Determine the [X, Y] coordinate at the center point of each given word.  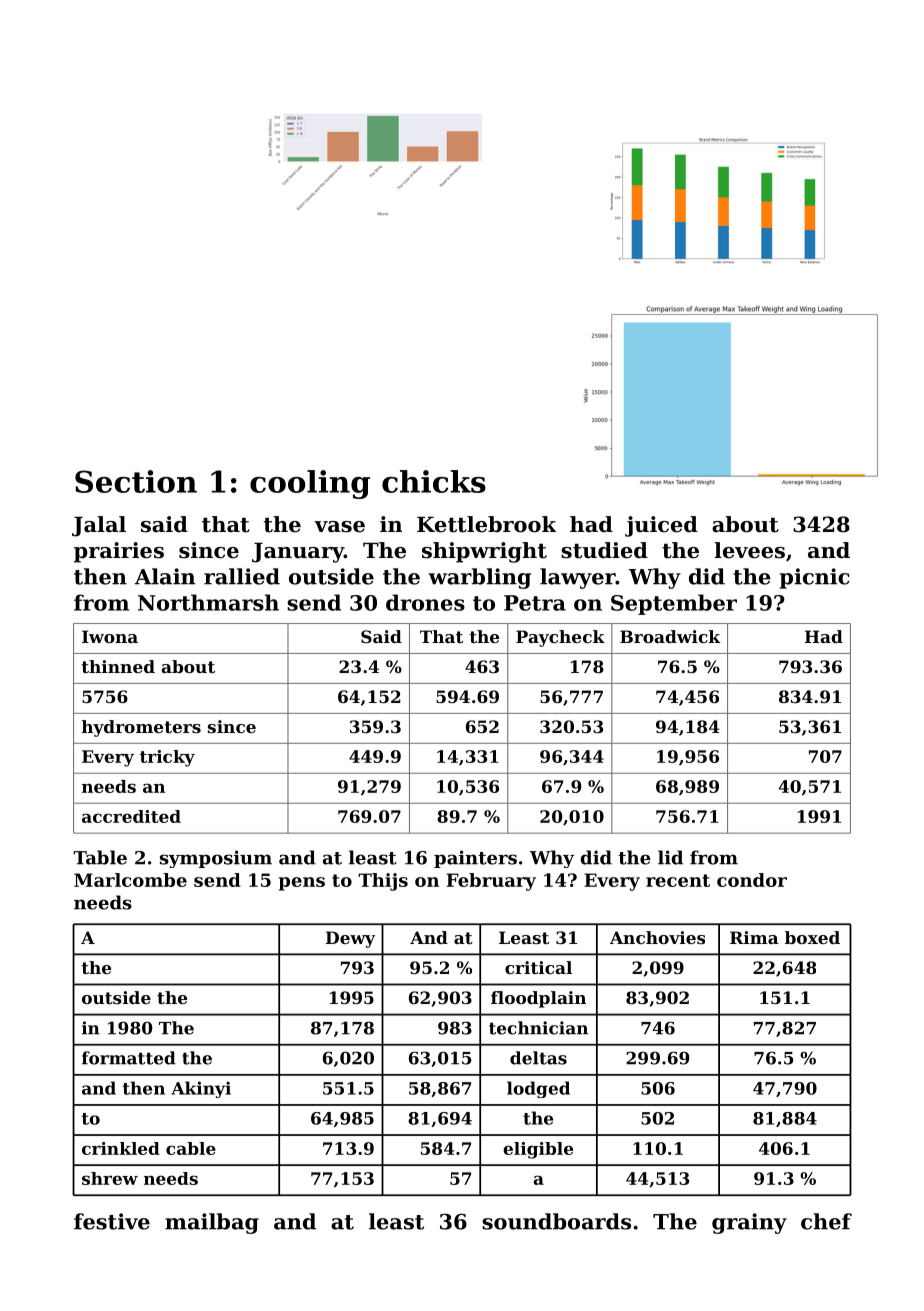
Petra [535, 603]
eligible [538, 1150]
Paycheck [560, 638]
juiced [661, 526]
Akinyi [201, 1089]
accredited [131, 816]
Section [136, 481]
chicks [434, 481]
